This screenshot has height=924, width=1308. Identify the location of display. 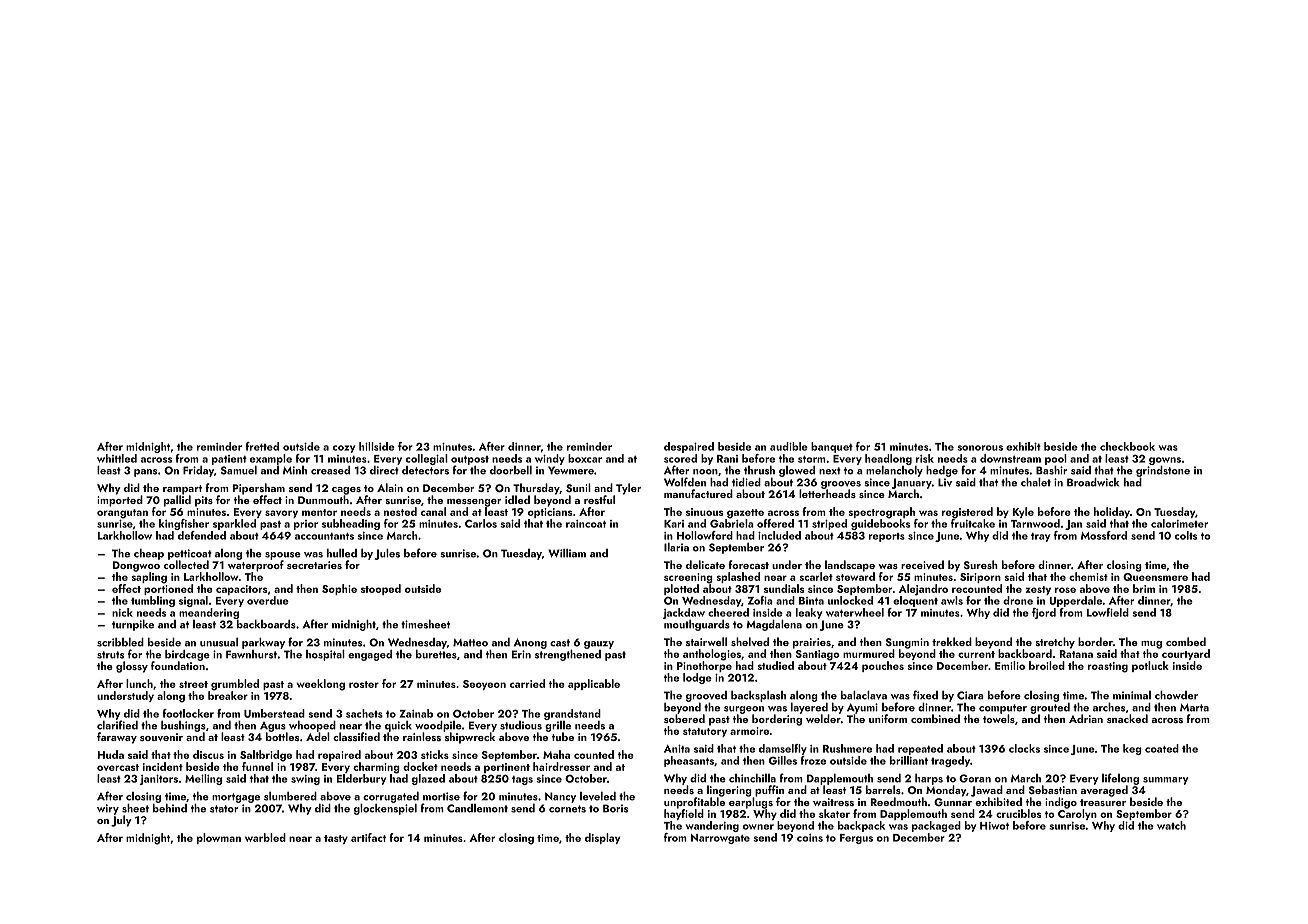
(602, 838).
